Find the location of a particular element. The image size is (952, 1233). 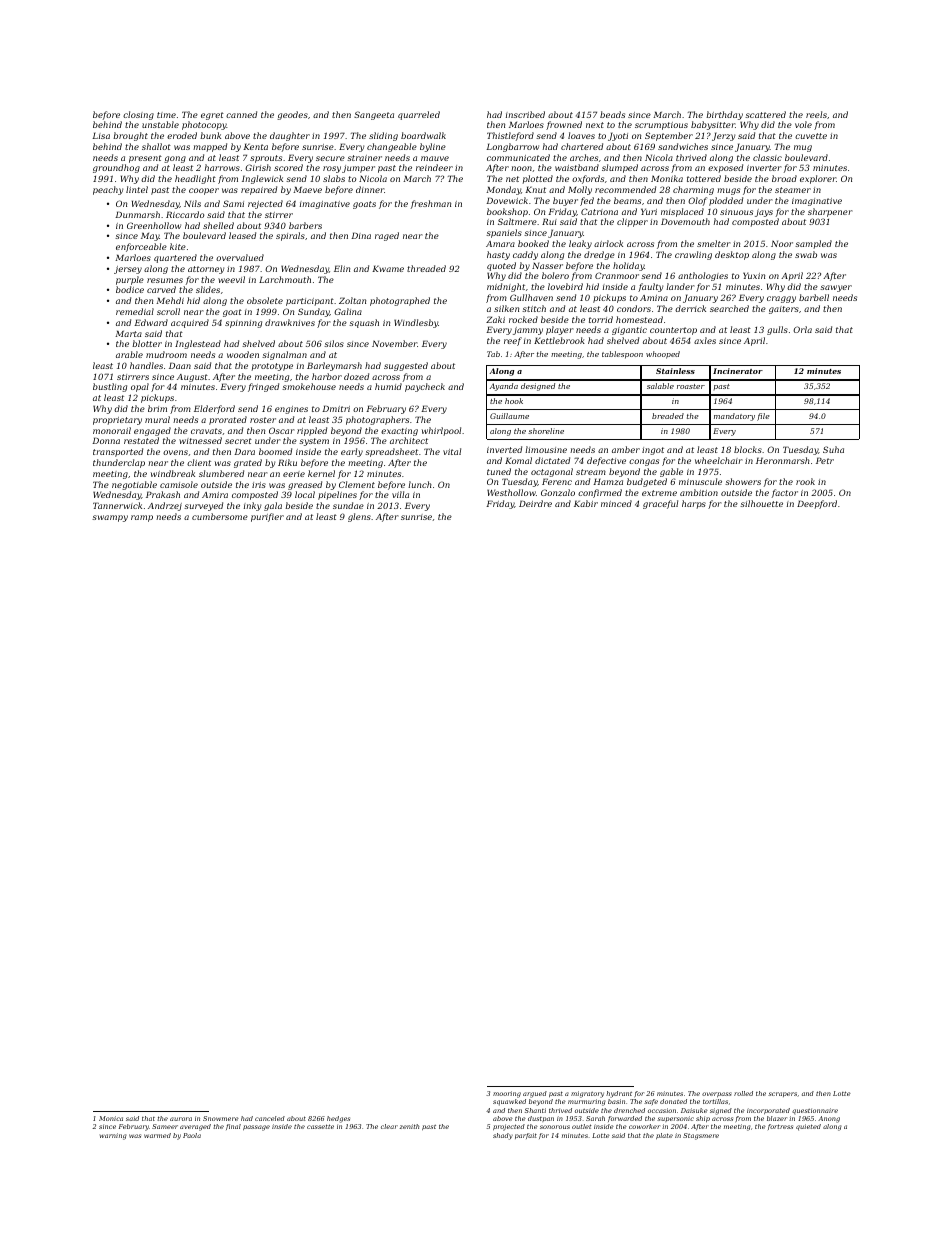

glens is located at coordinates (359, 517).
